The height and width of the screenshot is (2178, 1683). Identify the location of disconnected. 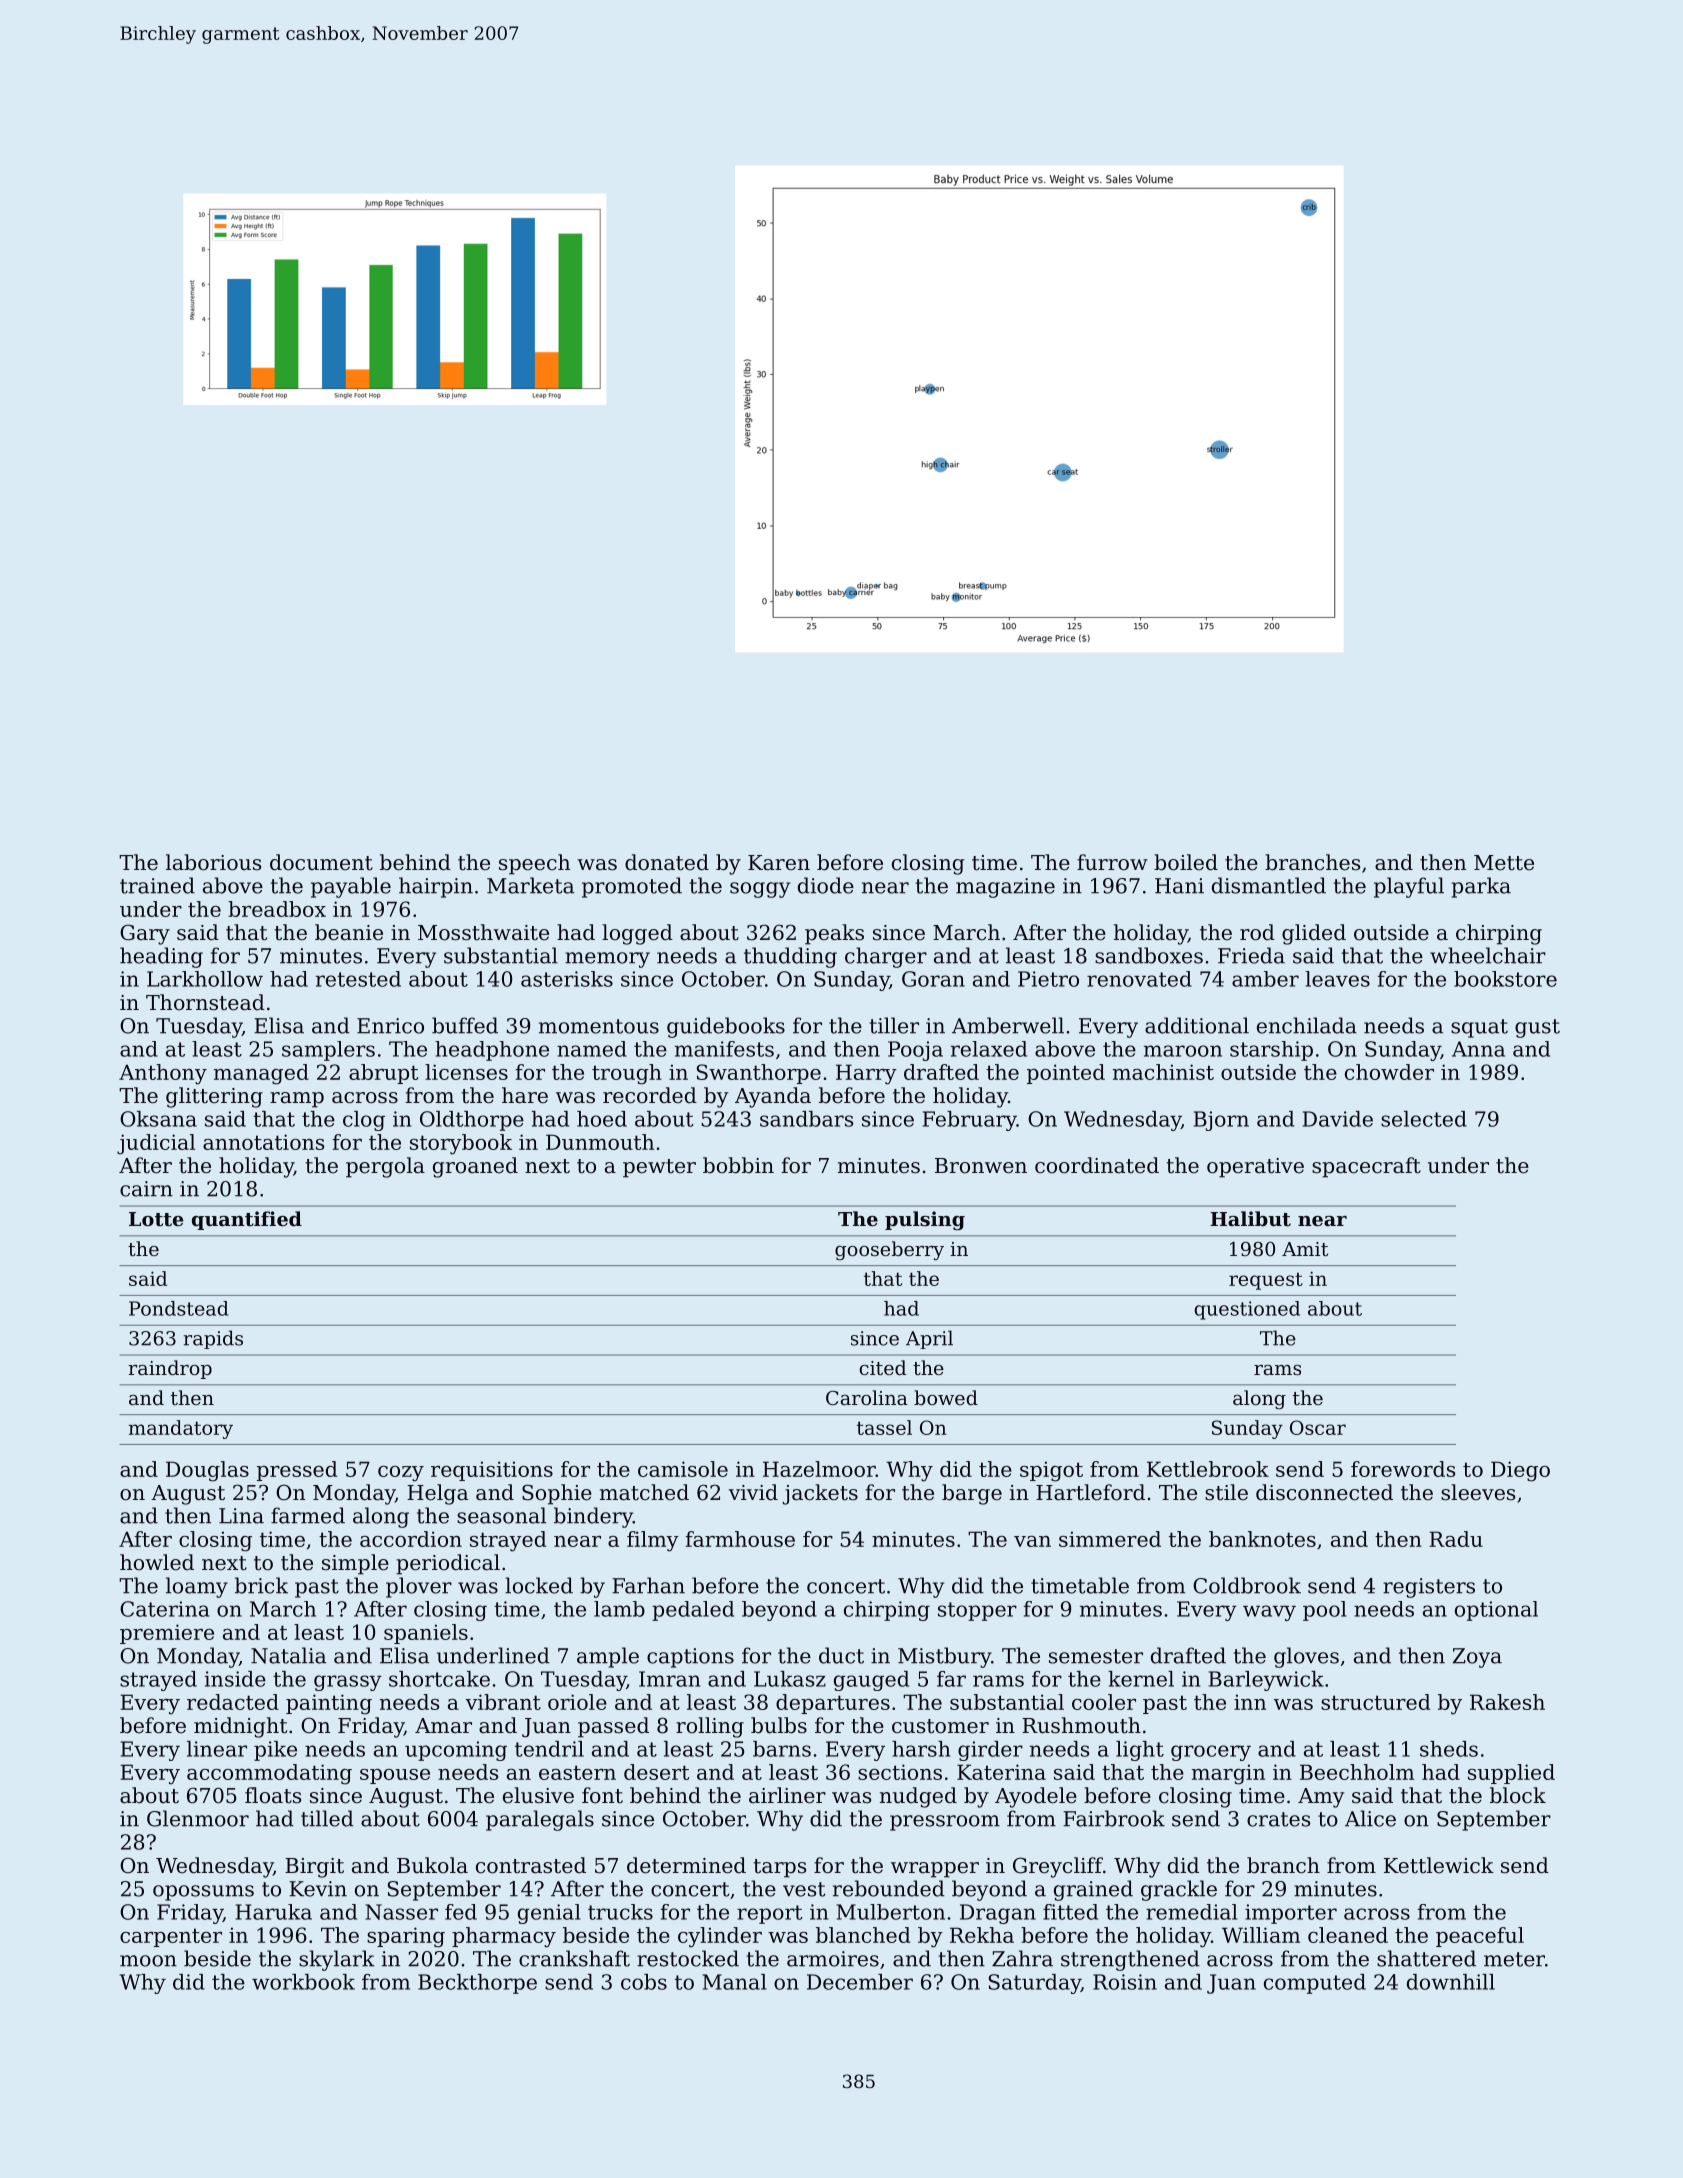
(1324, 1492).
